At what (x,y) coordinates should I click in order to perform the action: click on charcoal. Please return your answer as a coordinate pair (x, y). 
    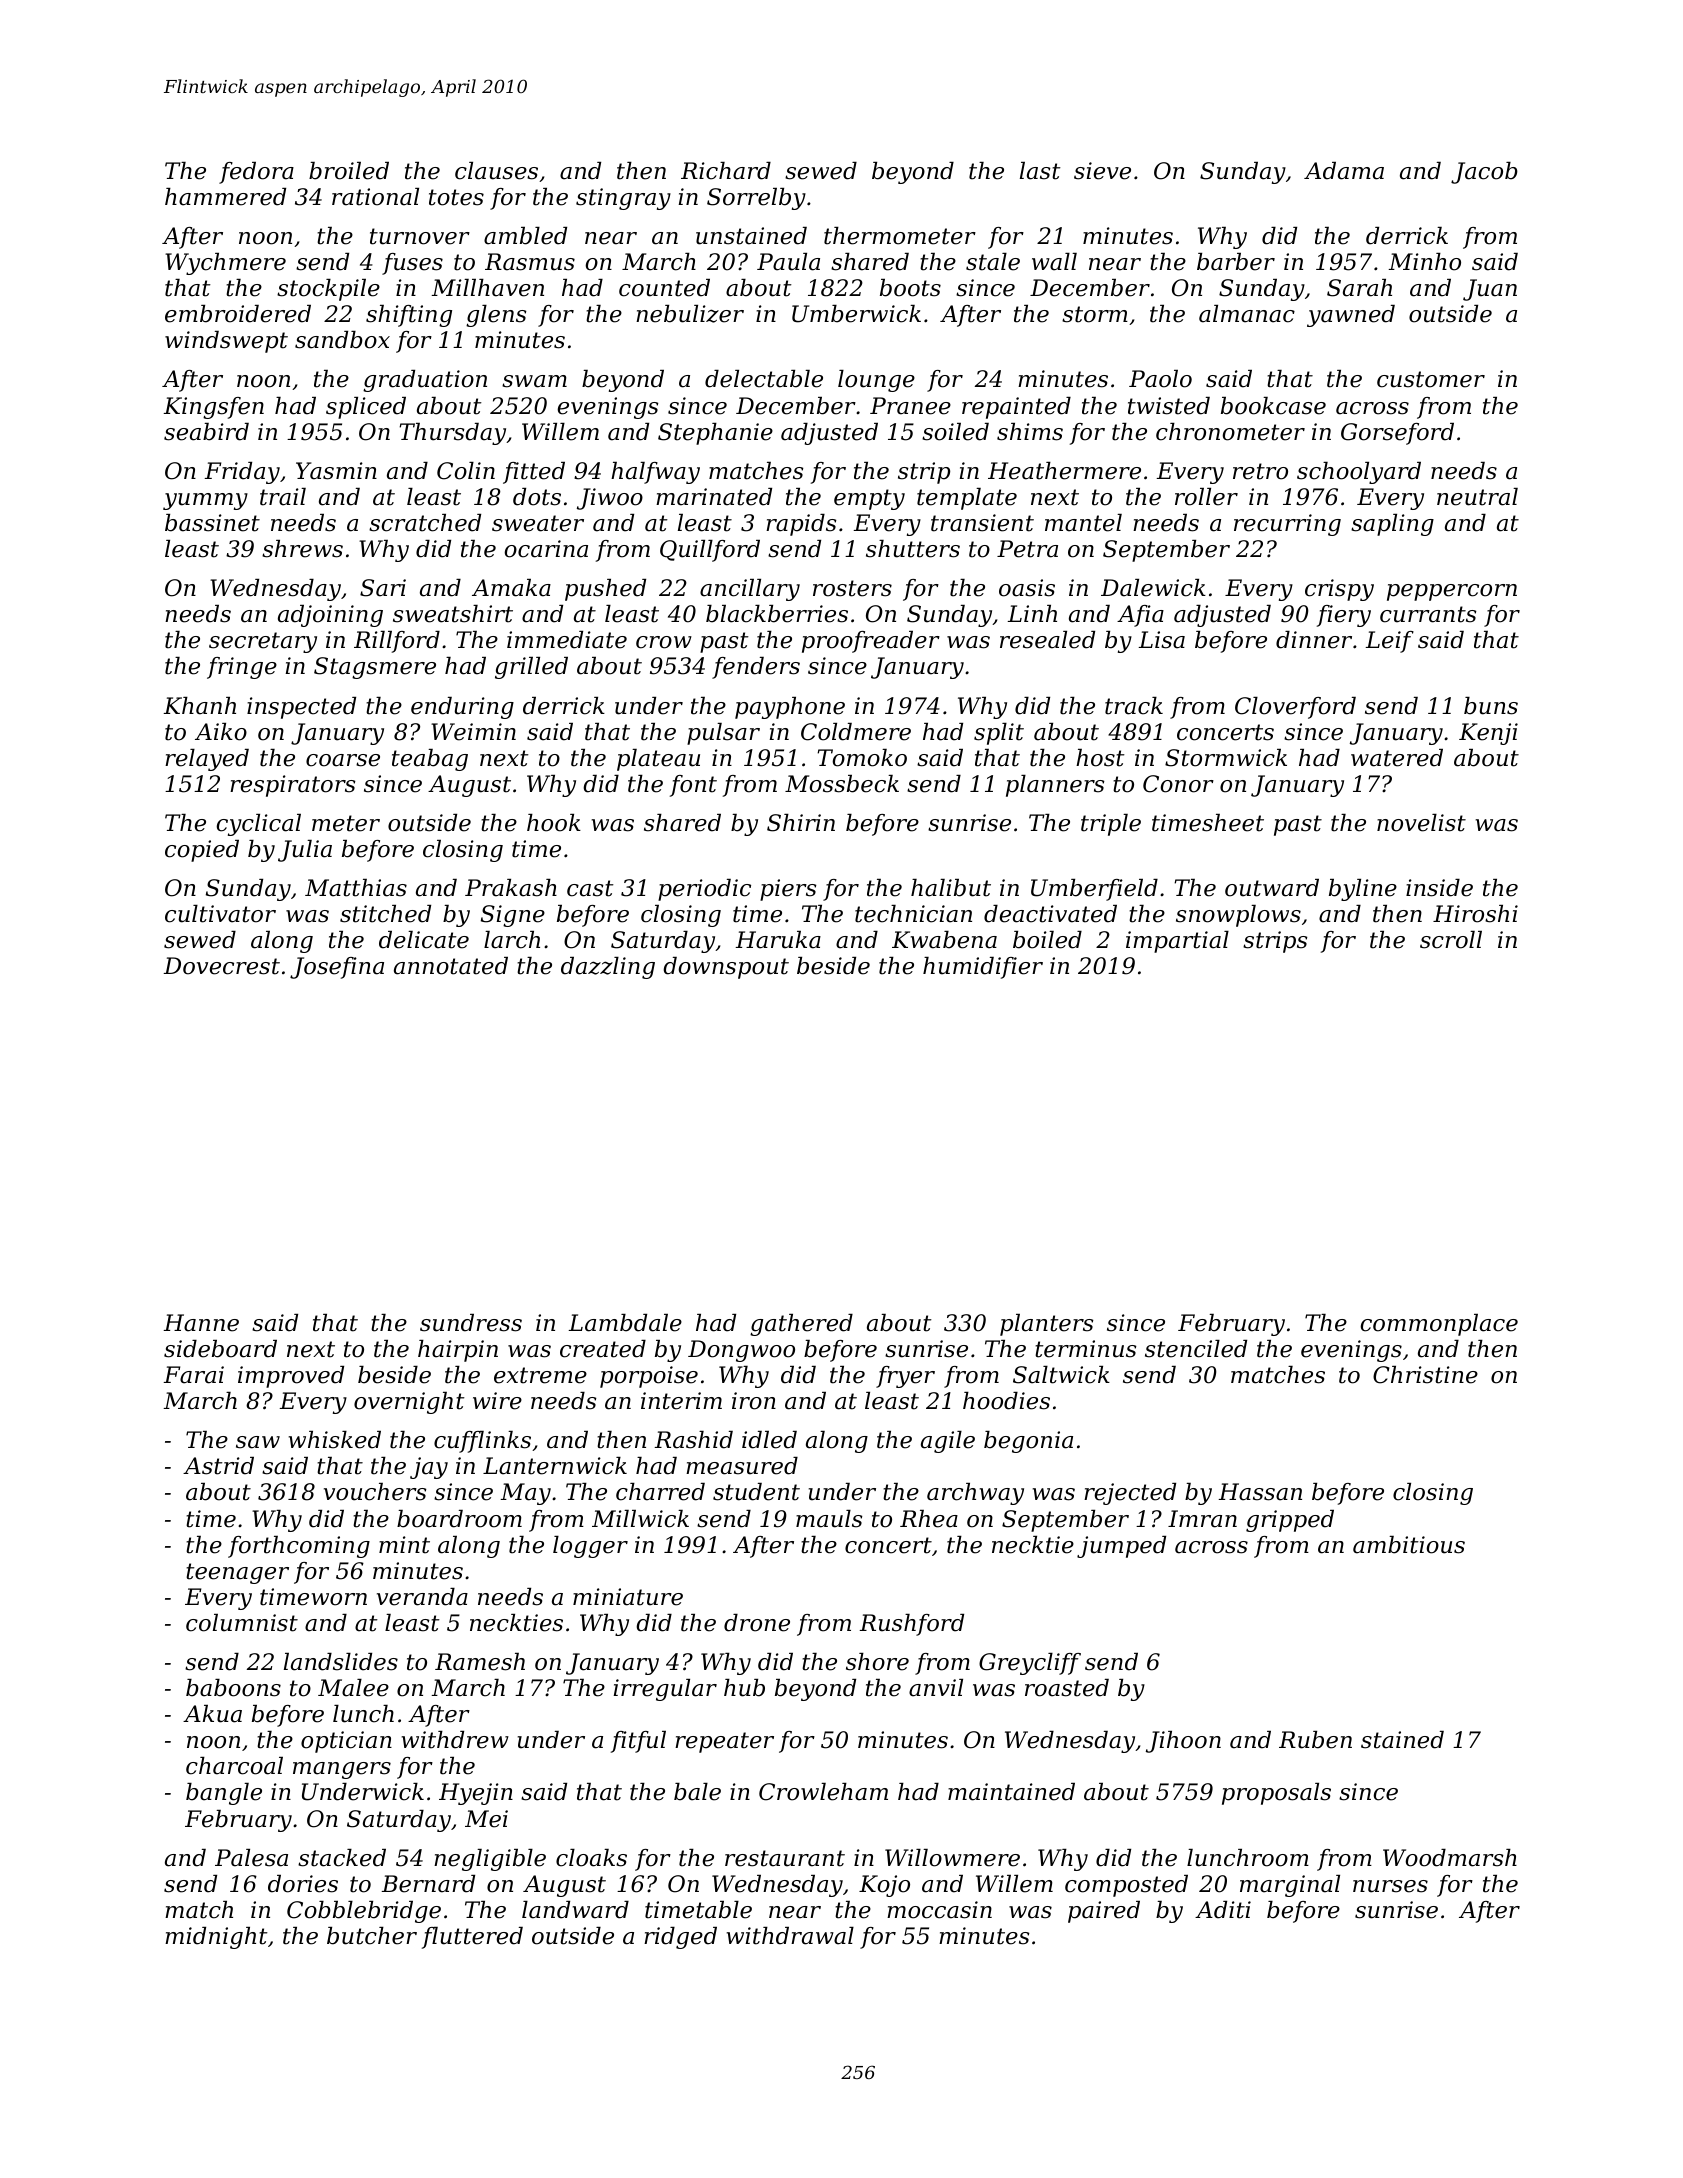
    Looking at the image, I should click on (234, 1766).
